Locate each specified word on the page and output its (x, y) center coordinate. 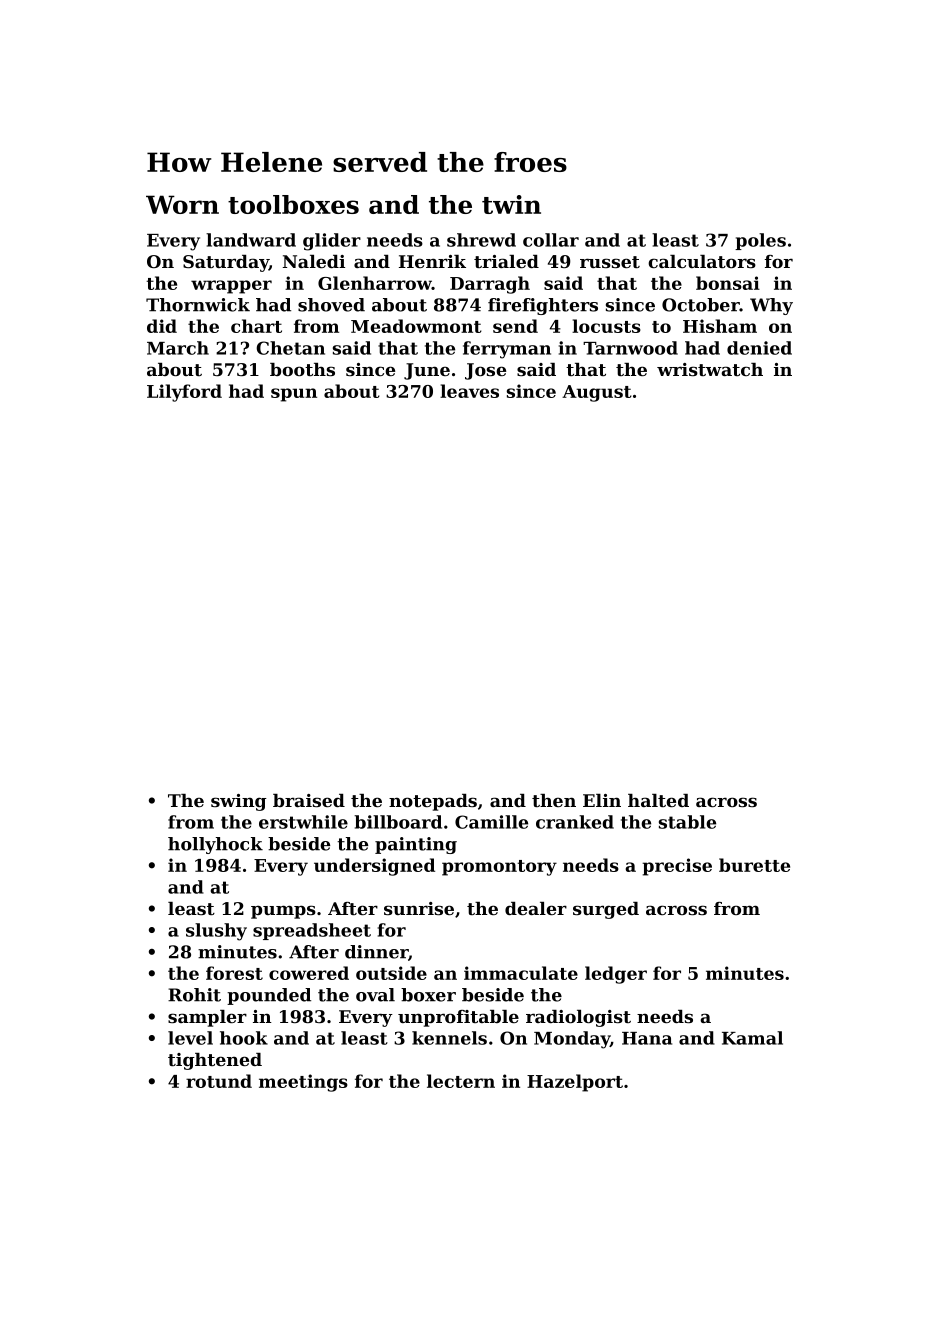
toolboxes (293, 204)
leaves (469, 391)
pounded (269, 996)
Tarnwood (630, 348)
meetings (303, 1083)
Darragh (490, 285)
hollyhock (215, 845)
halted (658, 800)
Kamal (752, 1038)
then (554, 800)
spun (294, 395)
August (597, 393)
